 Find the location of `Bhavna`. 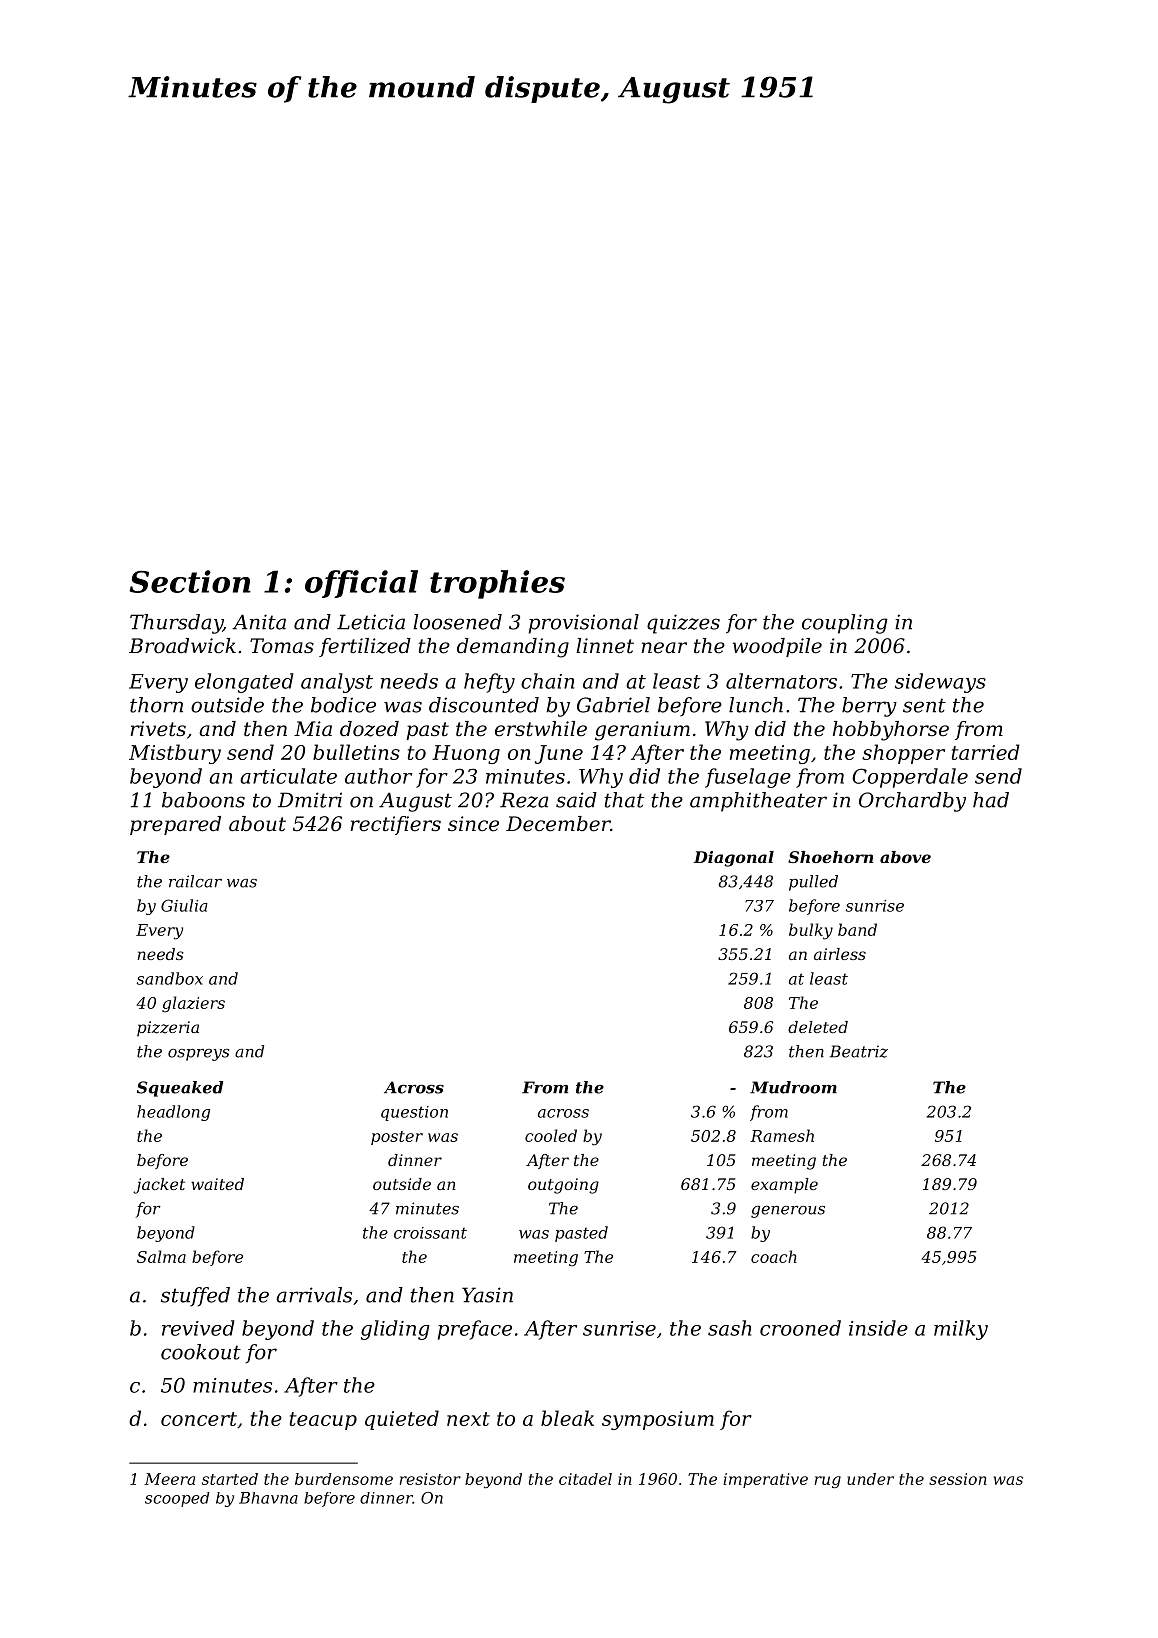

Bhavna is located at coordinates (268, 1498).
